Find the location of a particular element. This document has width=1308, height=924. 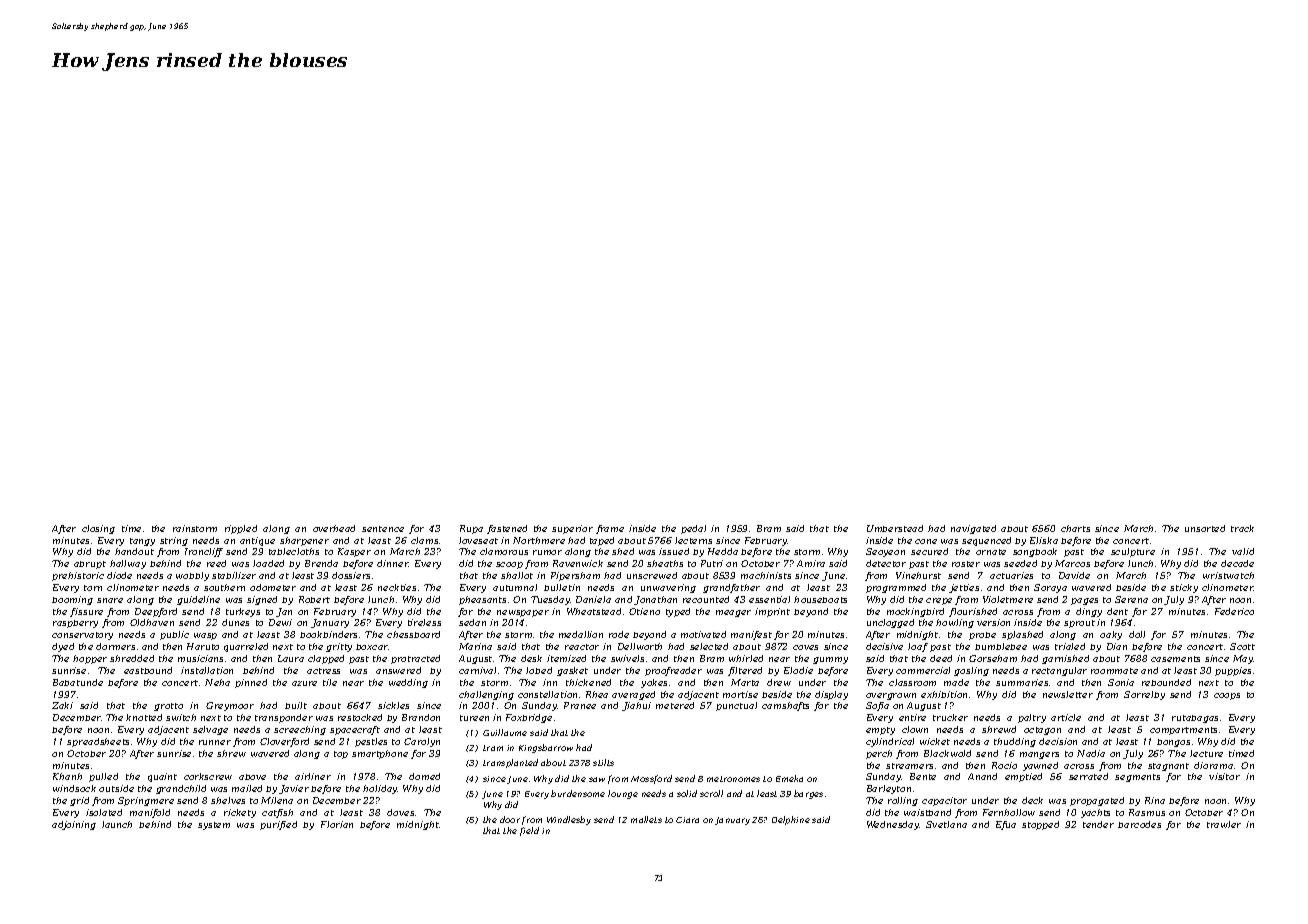

Violetmere is located at coordinates (1008, 599).
